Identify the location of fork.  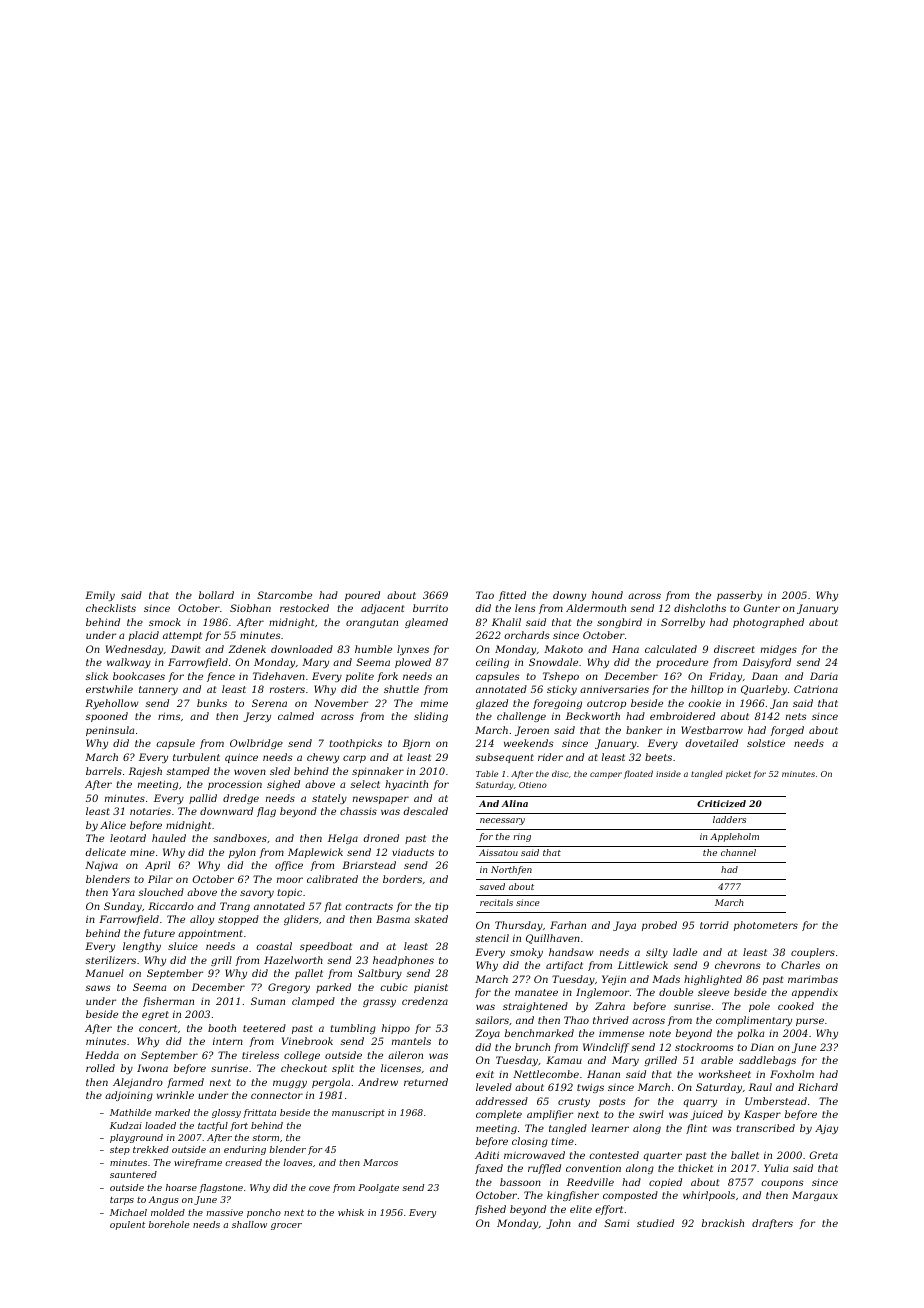
(387, 677).
